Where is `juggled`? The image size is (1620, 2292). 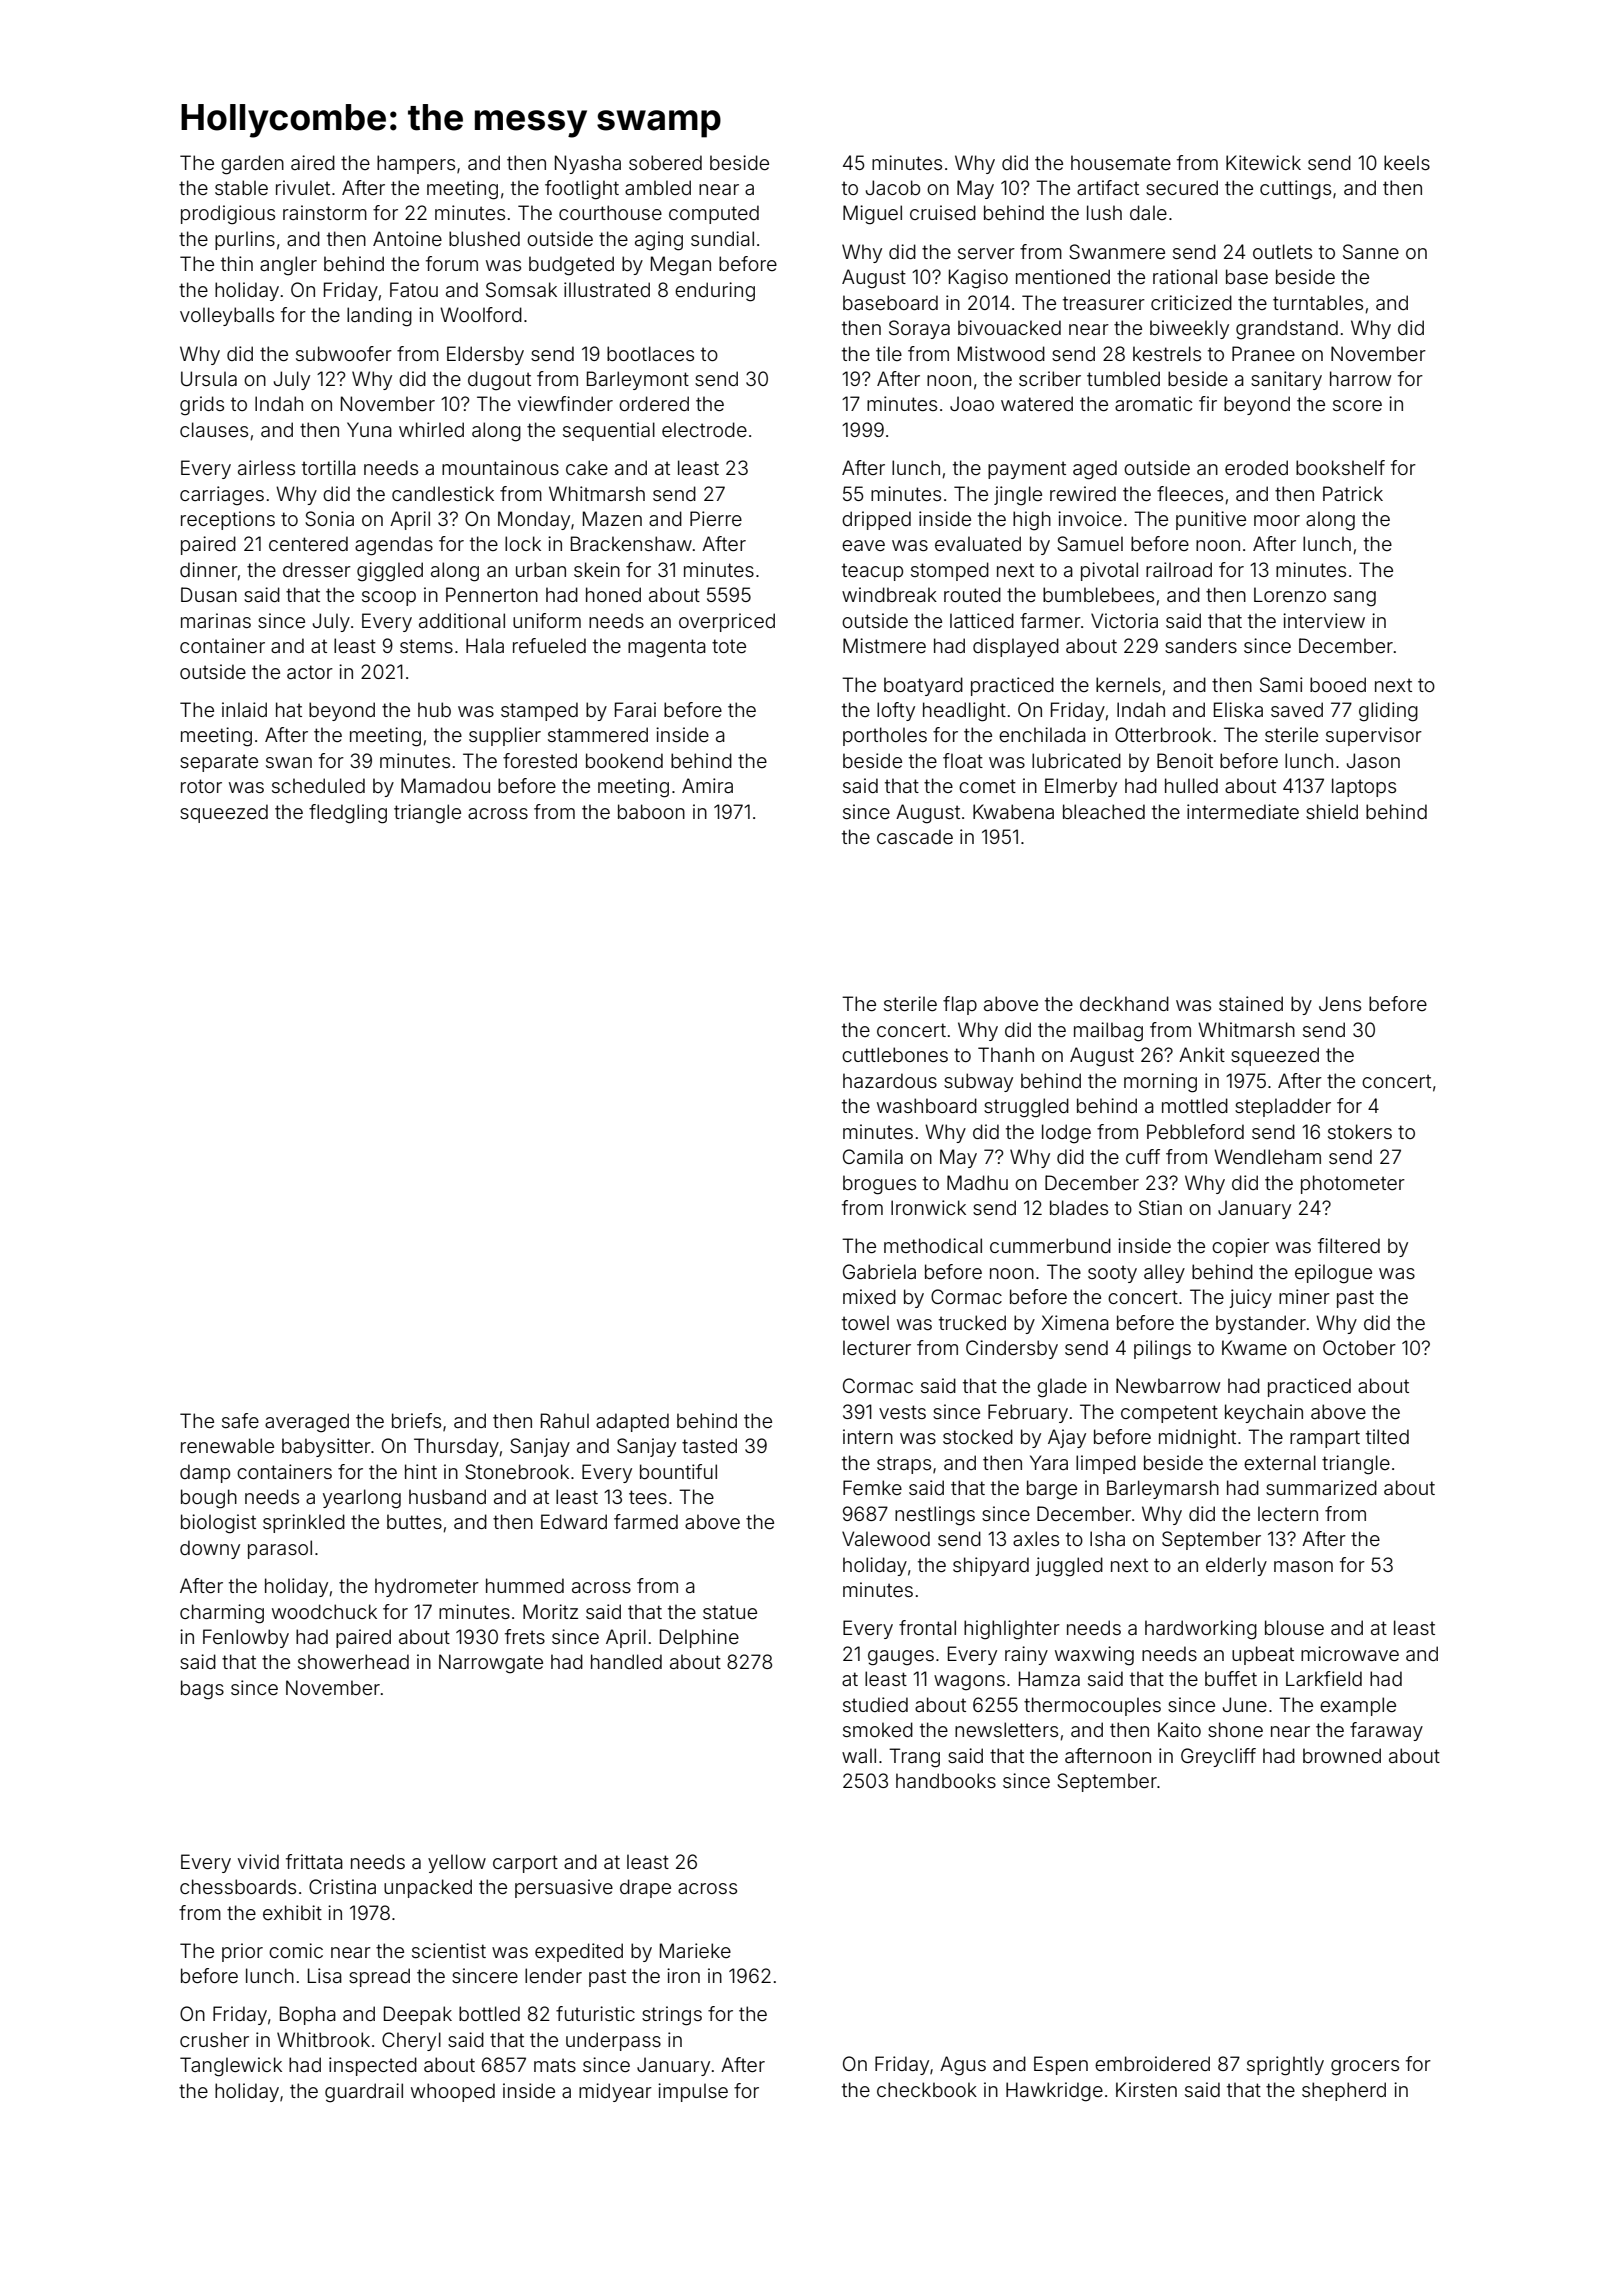 juggled is located at coordinates (1069, 1567).
